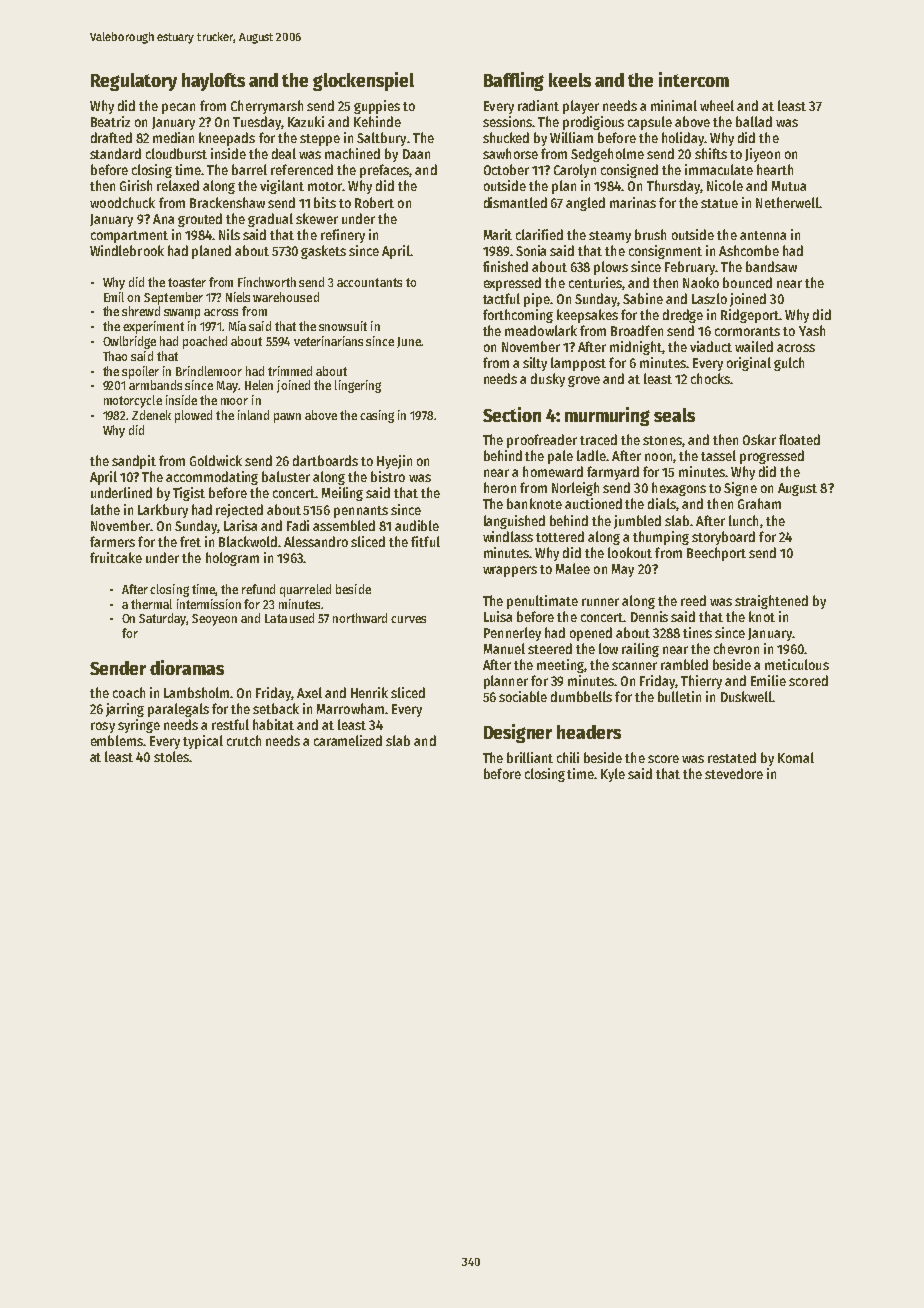 This document has width=924, height=1308. Describe the element at coordinates (232, 559) in the document. I see `hologram` at that location.
